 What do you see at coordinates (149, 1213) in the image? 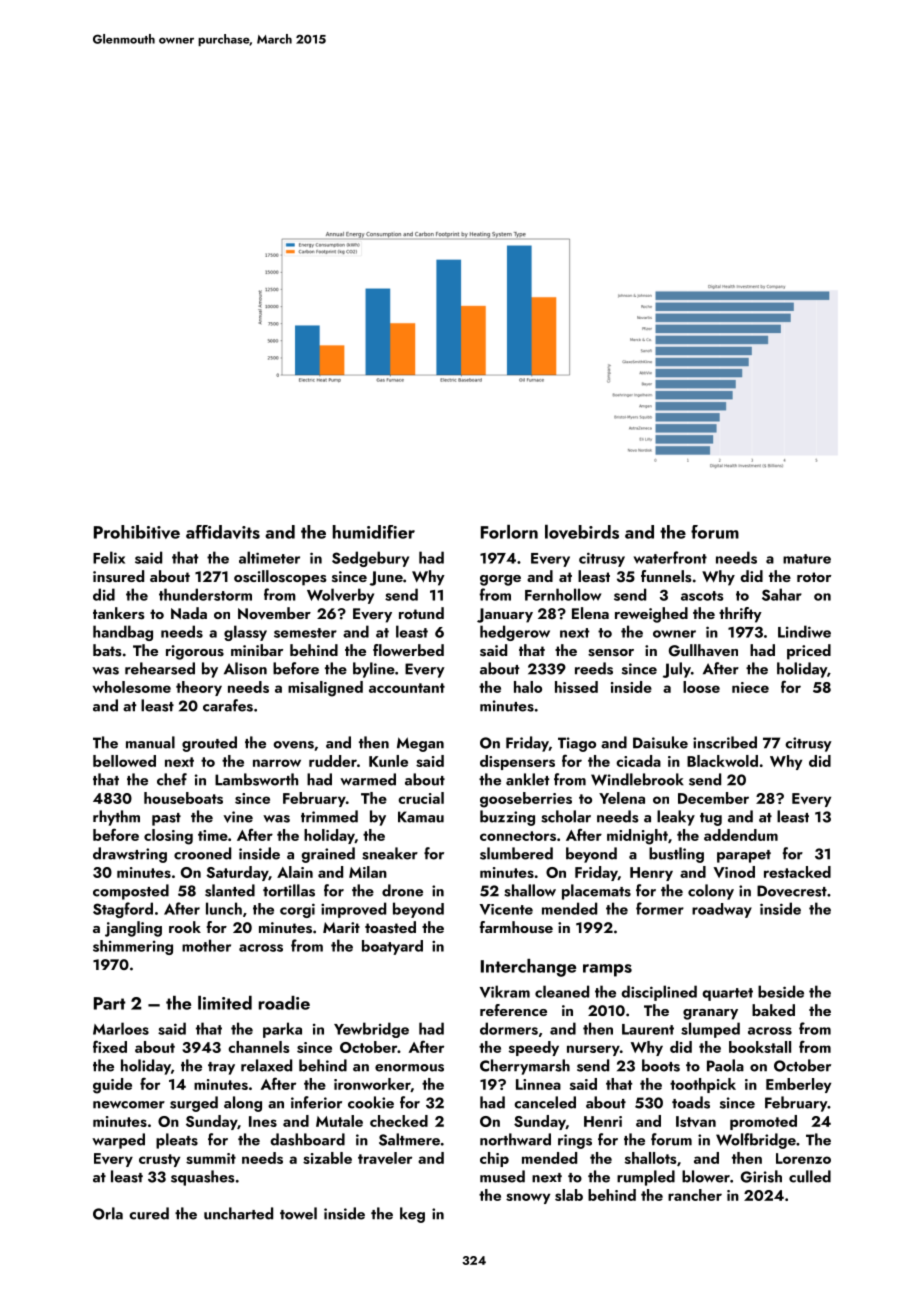
I see `cured` at bounding box center [149, 1213].
